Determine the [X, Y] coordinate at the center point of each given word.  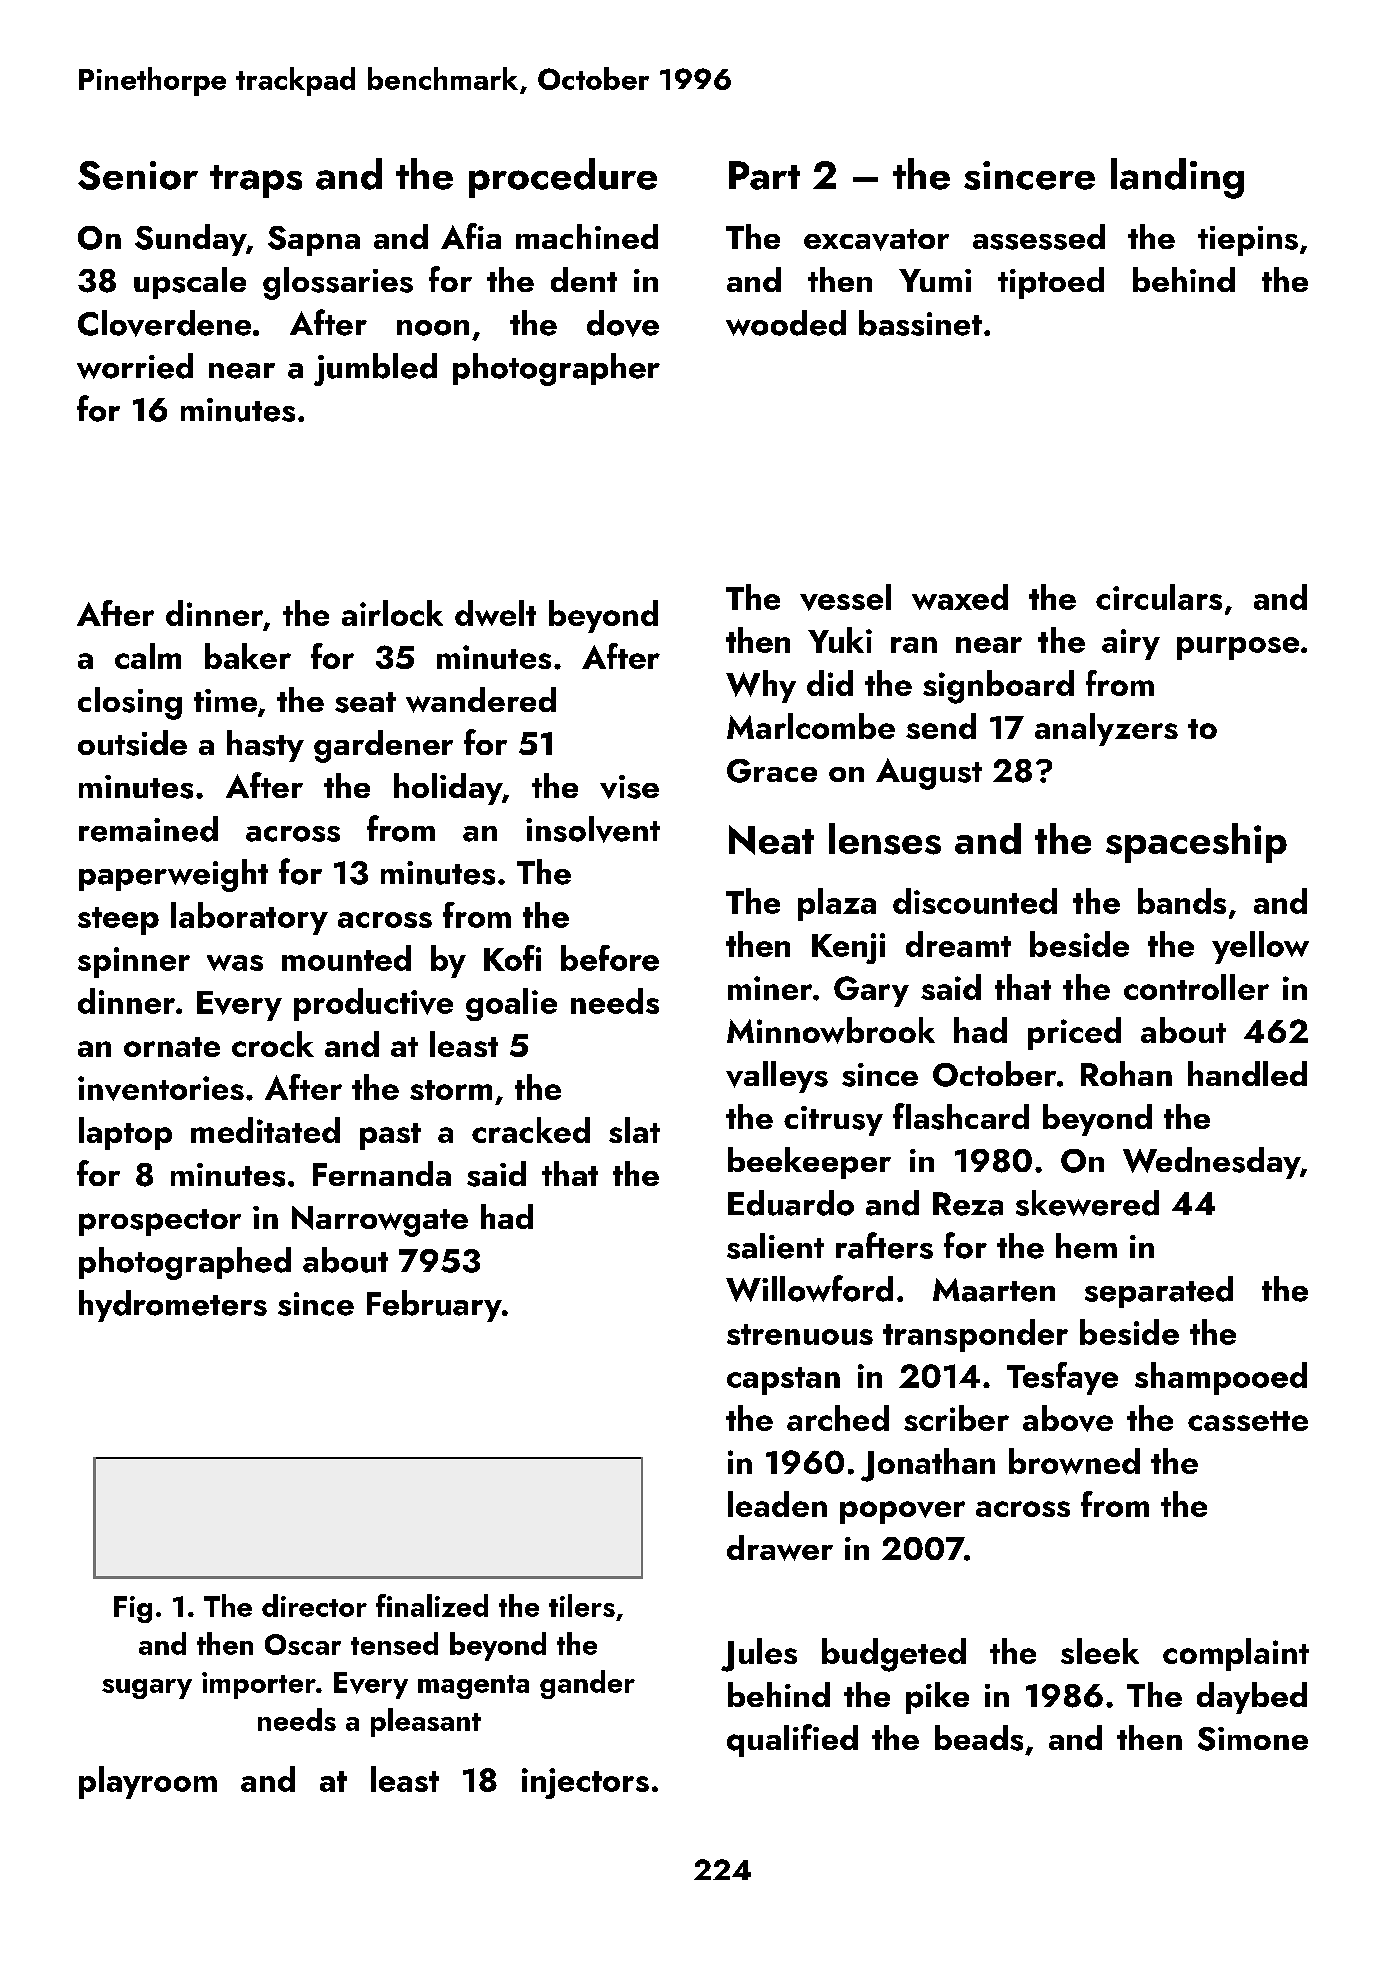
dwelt [495, 613]
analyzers [1106, 729]
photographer [556, 369]
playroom [148, 1782]
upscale [190, 283]
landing [1177, 178]
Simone [1253, 1739]
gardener [383, 746]
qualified [792, 1740]
